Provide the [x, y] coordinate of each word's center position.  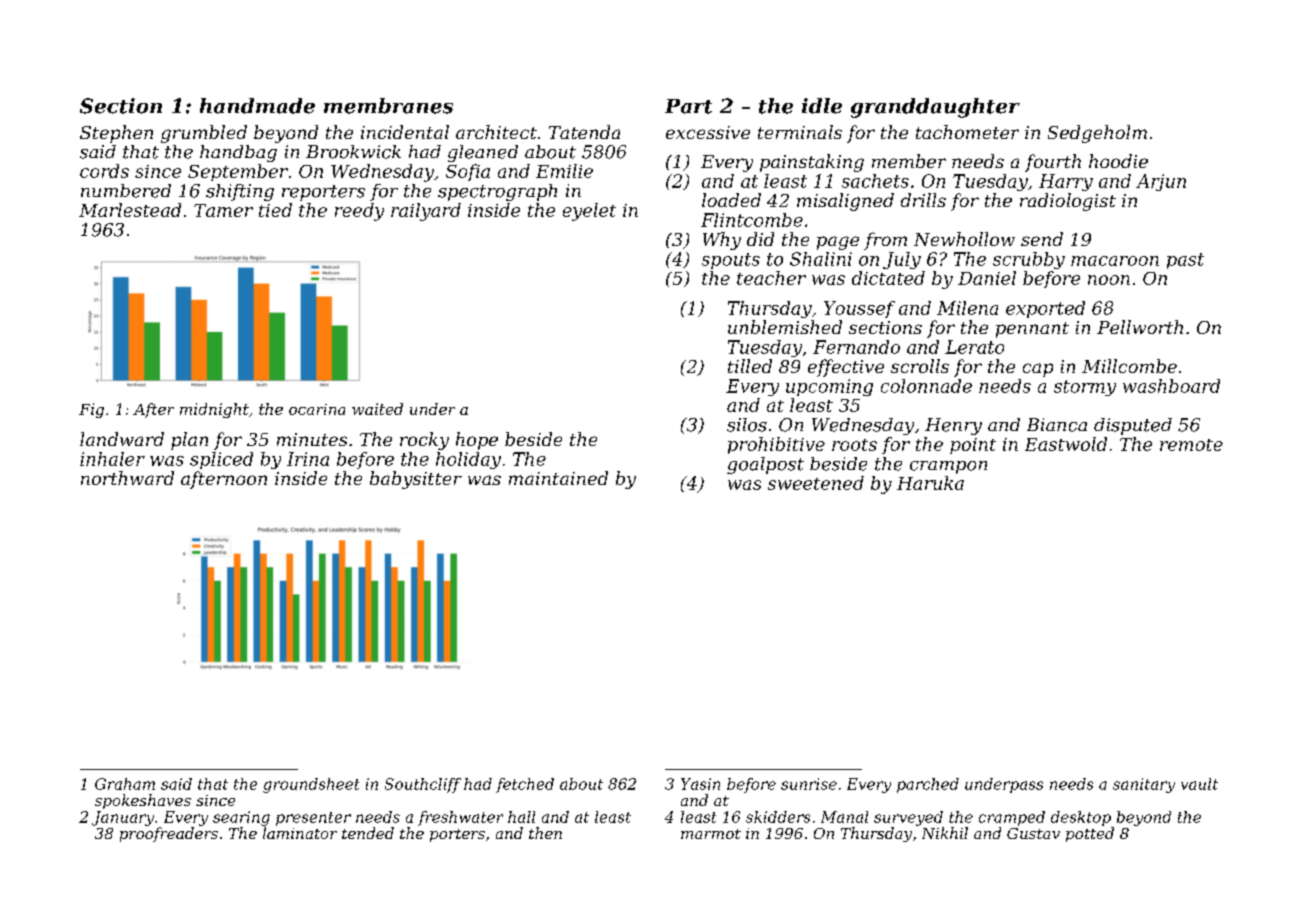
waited [377, 409]
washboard [1171, 386]
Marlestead [130, 210]
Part [688, 106]
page [838, 243]
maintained [558, 478]
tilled [750, 366]
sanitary [1144, 785]
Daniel [987, 278]
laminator [300, 833]
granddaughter [935, 108]
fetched [525, 785]
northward [127, 478]
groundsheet [311, 785]
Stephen [116, 134]
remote [1191, 445]
